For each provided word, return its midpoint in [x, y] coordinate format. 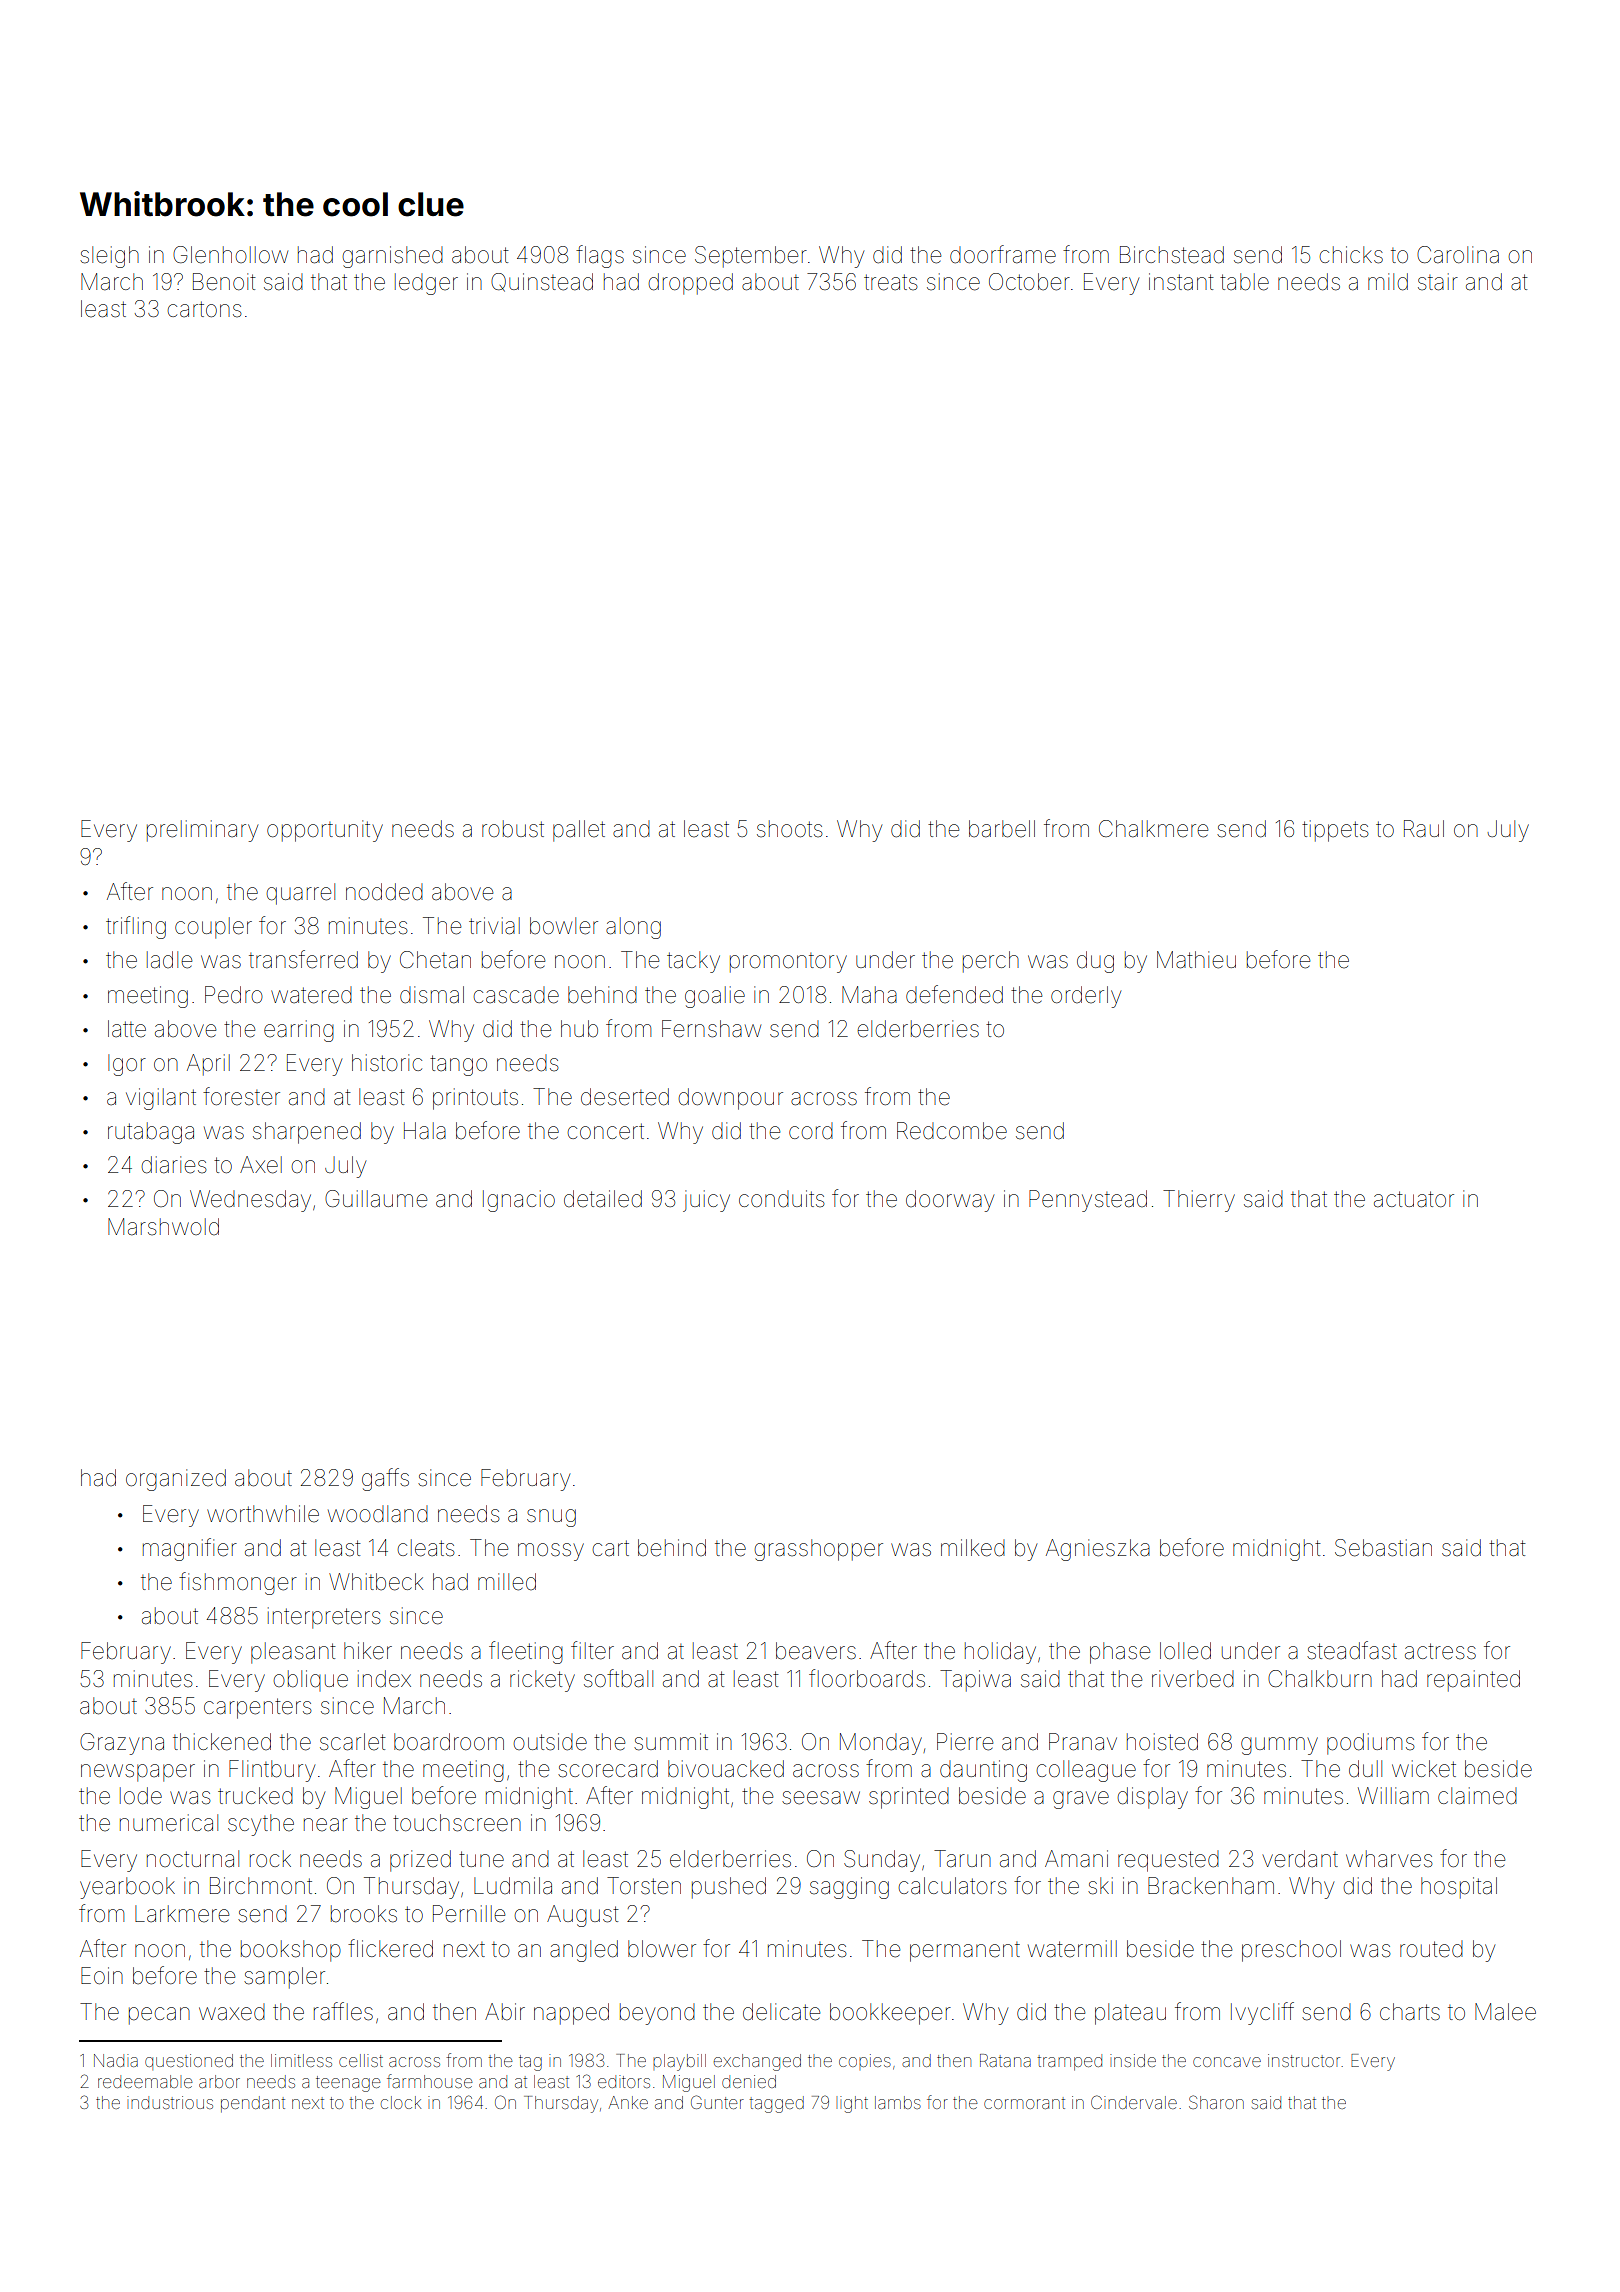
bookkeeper [890, 2014]
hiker [368, 1651]
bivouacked [726, 1769]
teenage [348, 2084]
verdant [1300, 1859]
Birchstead [1172, 255]
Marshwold [163, 1227]
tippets [1335, 831]
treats [891, 282]
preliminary [202, 831]
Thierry [1199, 1201]
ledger [426, 284]
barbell [1002, 829]
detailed [603, 1199]
